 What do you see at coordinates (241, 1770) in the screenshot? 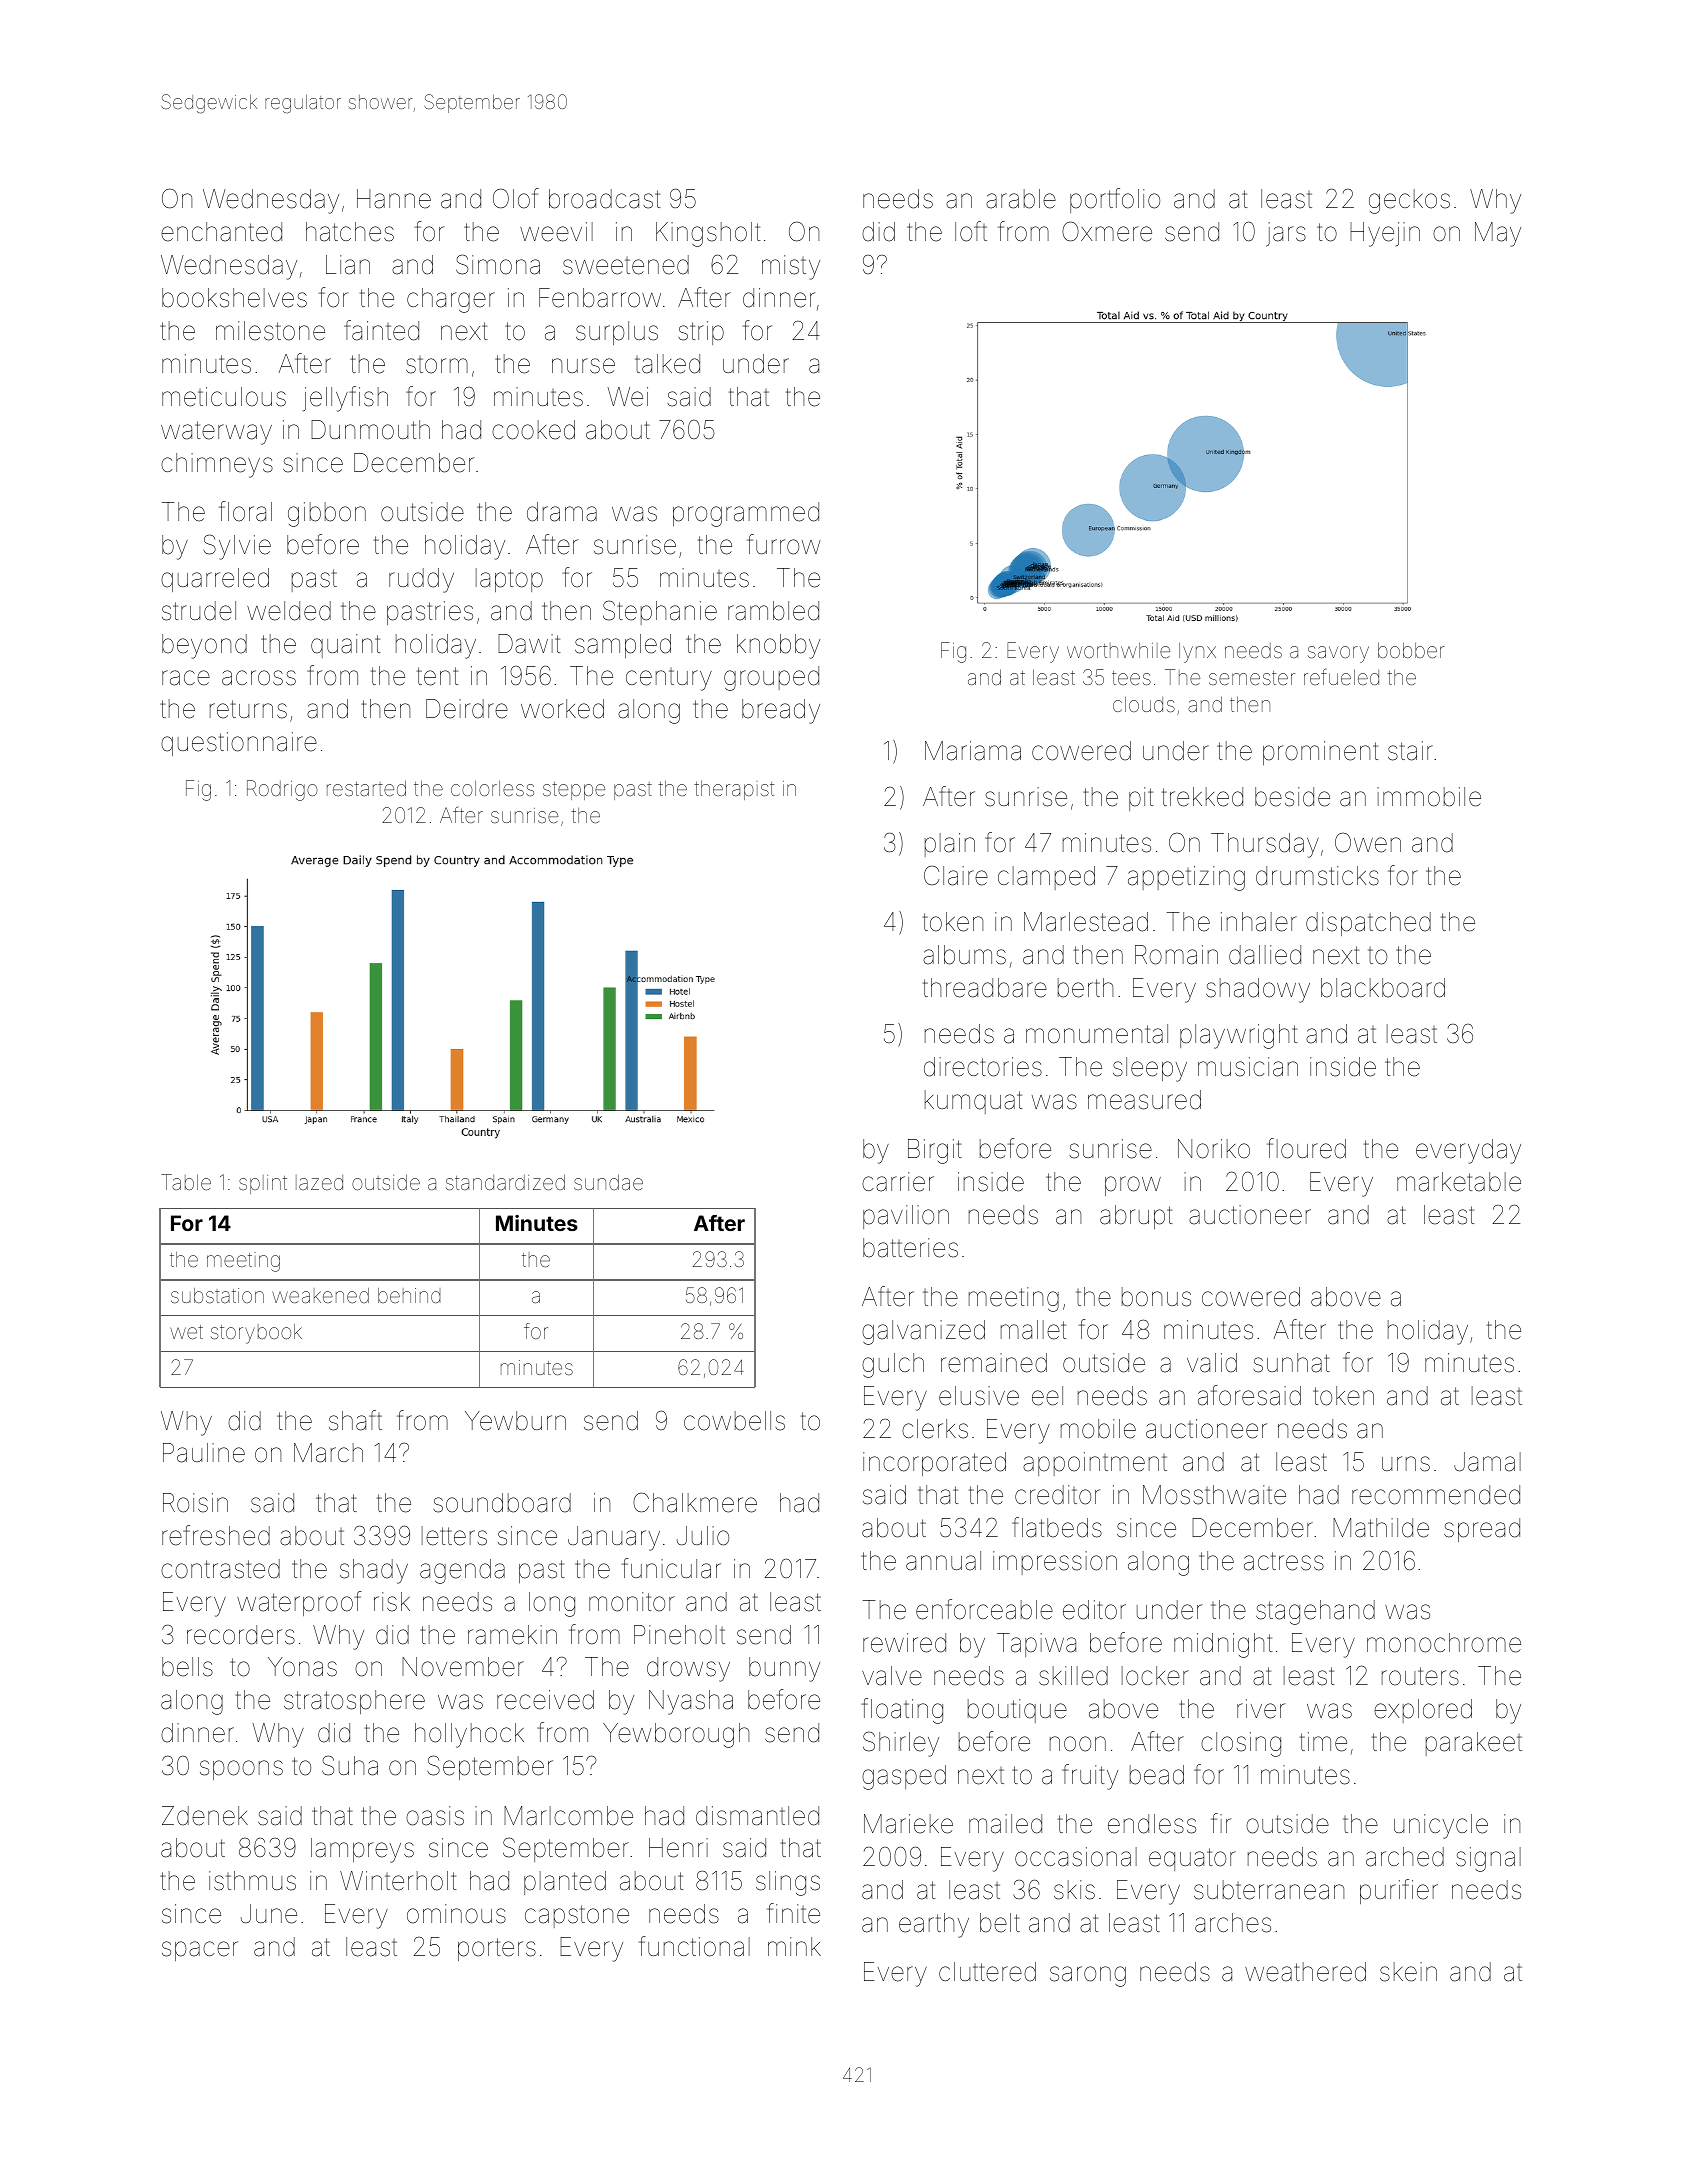
I see `spoons` at bounding box center [241, 1770].
